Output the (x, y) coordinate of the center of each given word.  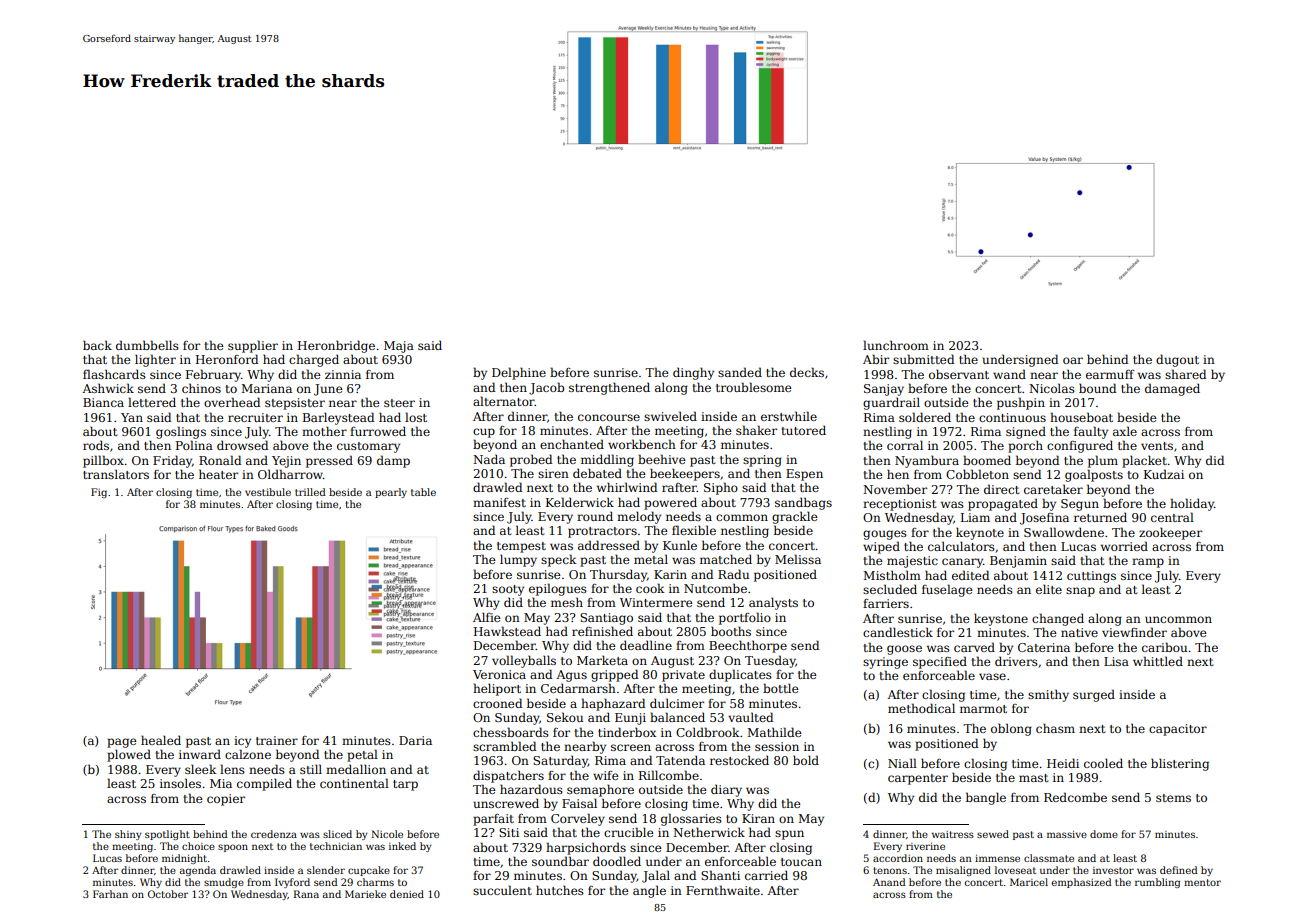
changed (1058, 619)
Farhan (110, 894)
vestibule (268, 492)
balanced (677, 717)
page (122, 743)
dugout (1177, 360)
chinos (201, 388)
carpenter (918, 779)
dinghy (693, 373)
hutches (560, 890)
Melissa (798, 559)
